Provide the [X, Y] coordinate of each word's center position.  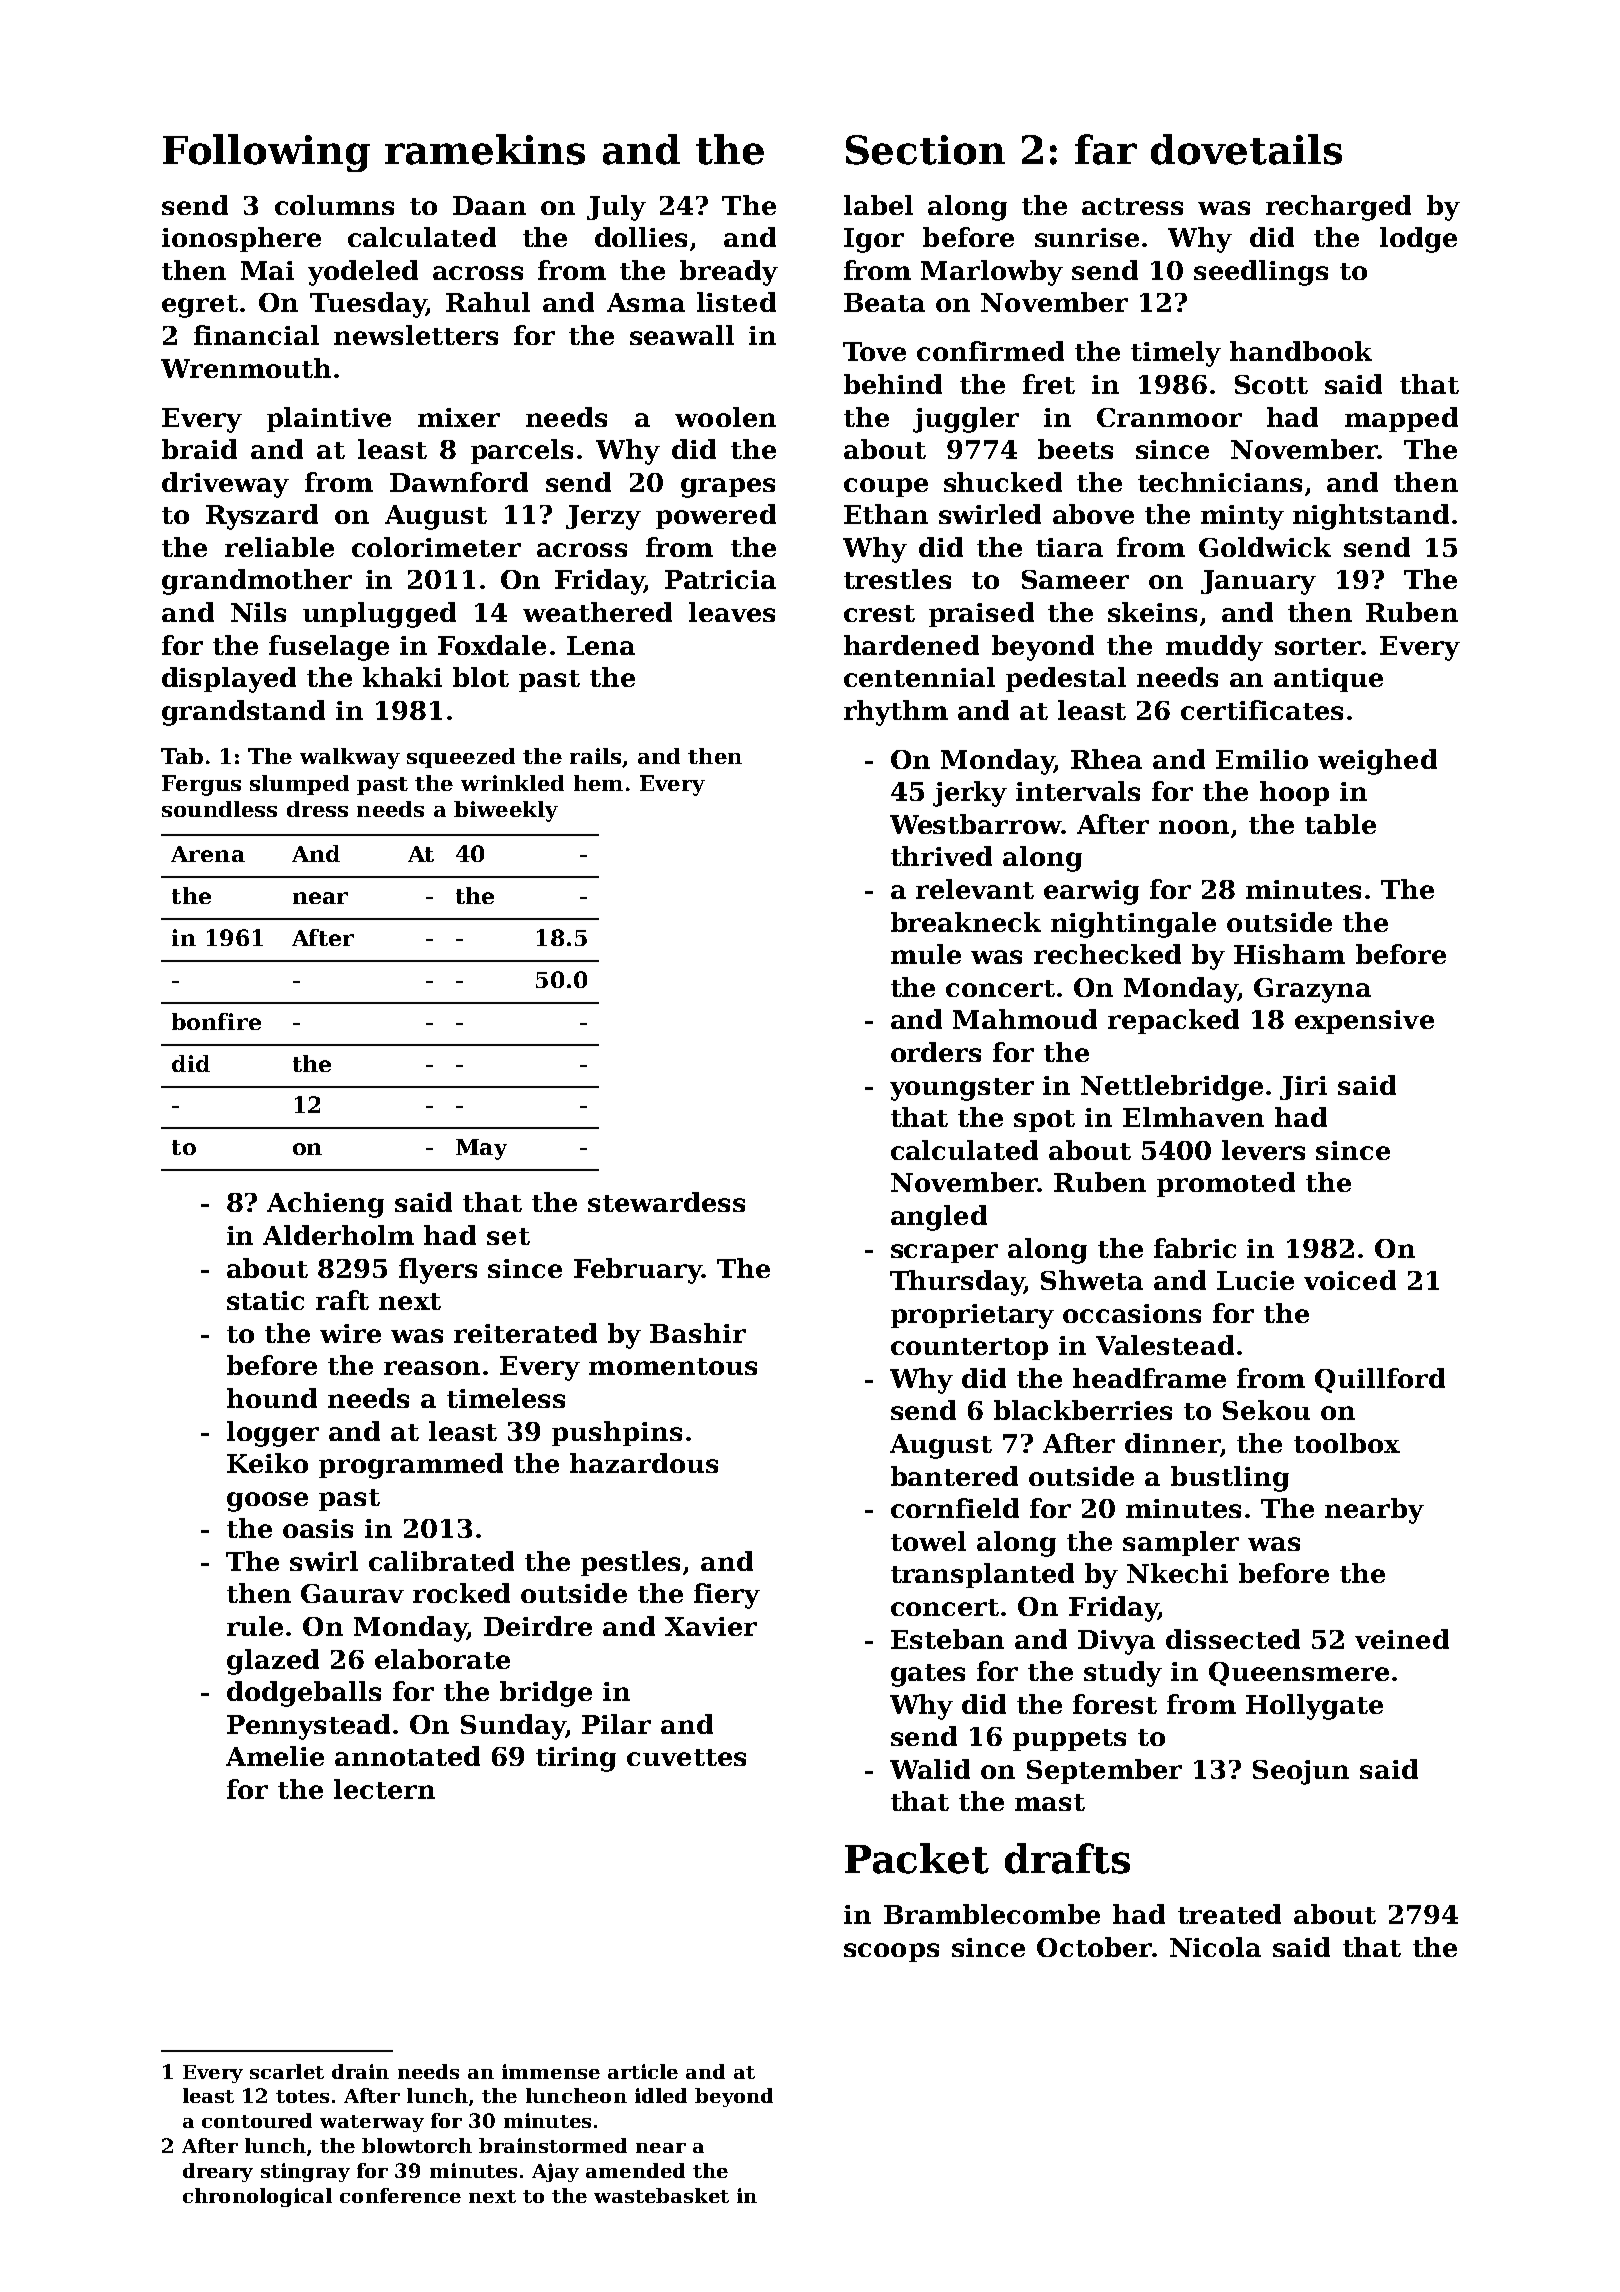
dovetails [1246, 149]
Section [925, 150]
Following [266, 153]
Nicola [1215, 1947]
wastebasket [661, 2195]
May [481, 1149]
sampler [1181, 1543]
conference [400, 2195]
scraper [944, 1253]
